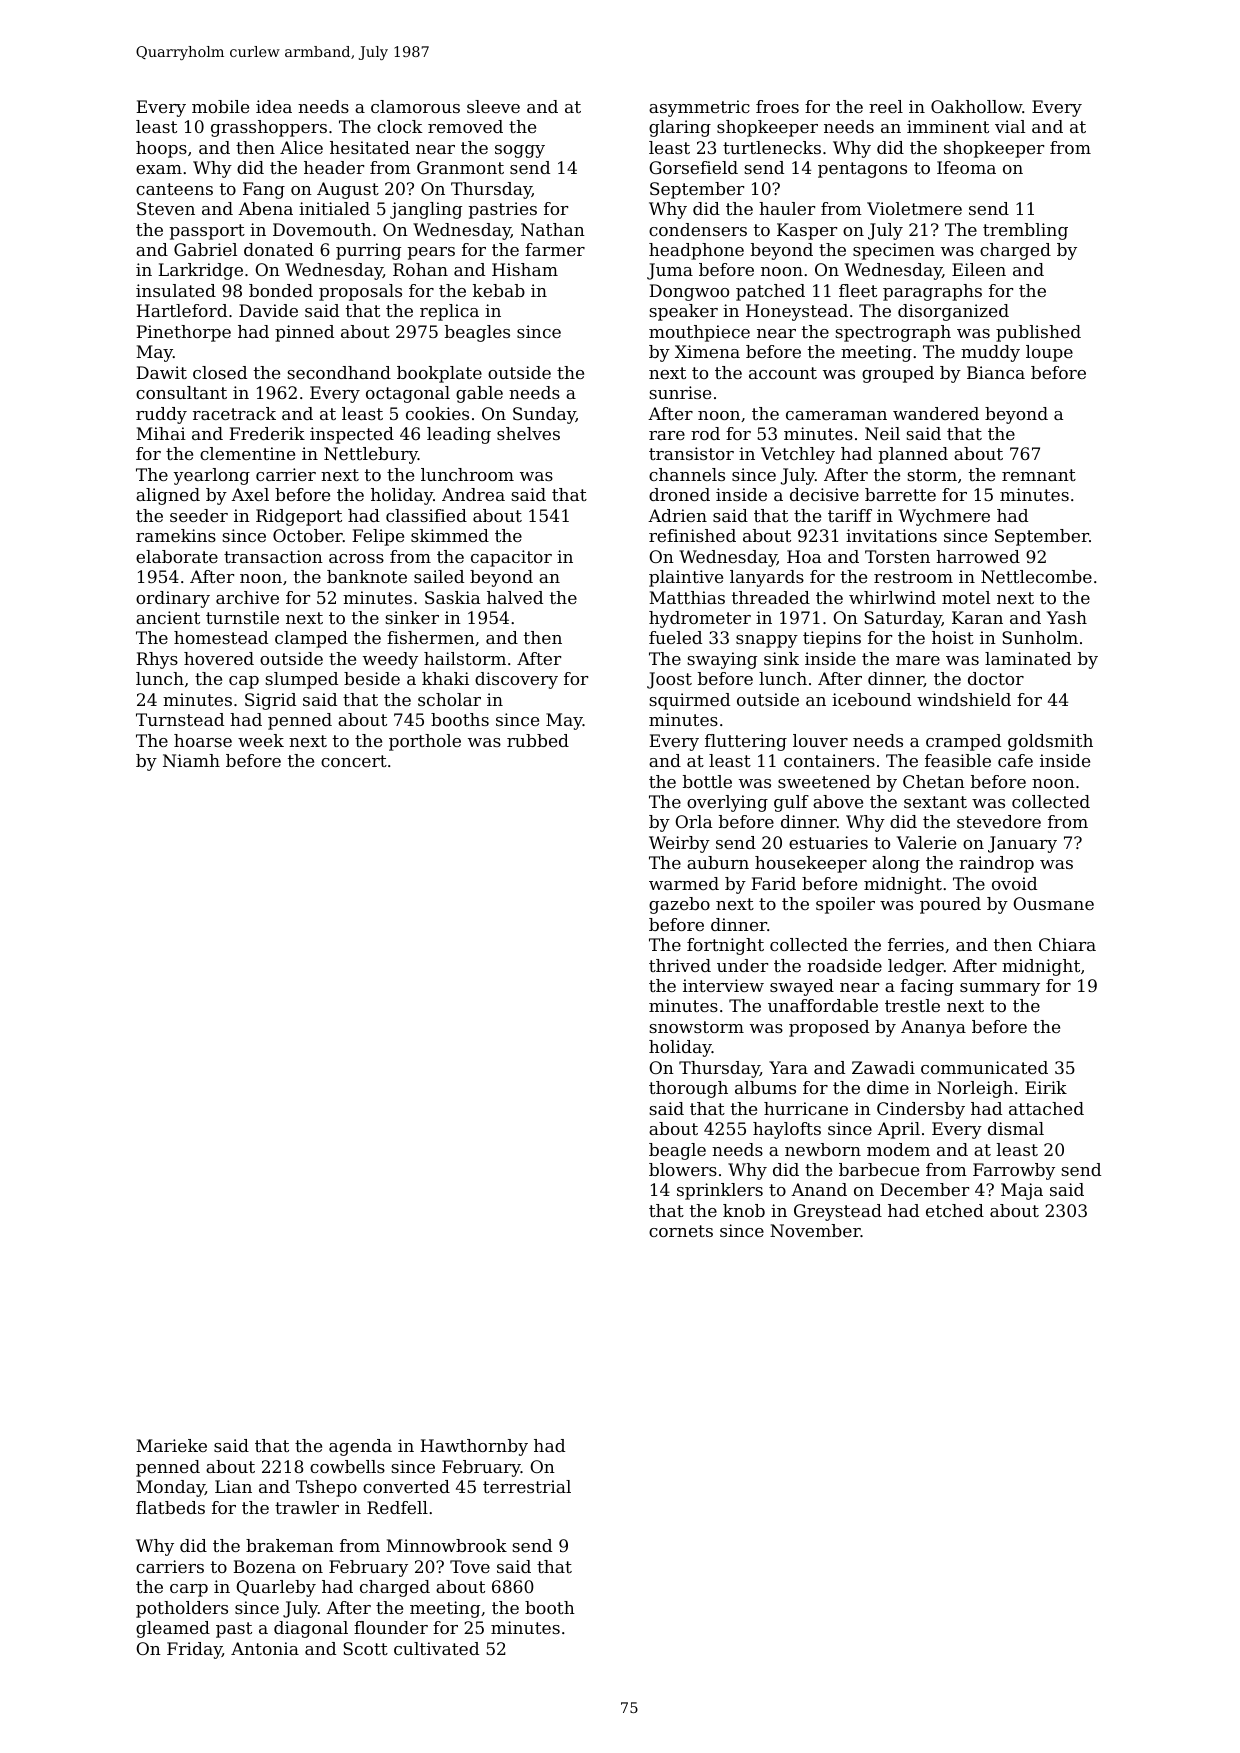  I want to click on thorough, so click(688, 1089).
